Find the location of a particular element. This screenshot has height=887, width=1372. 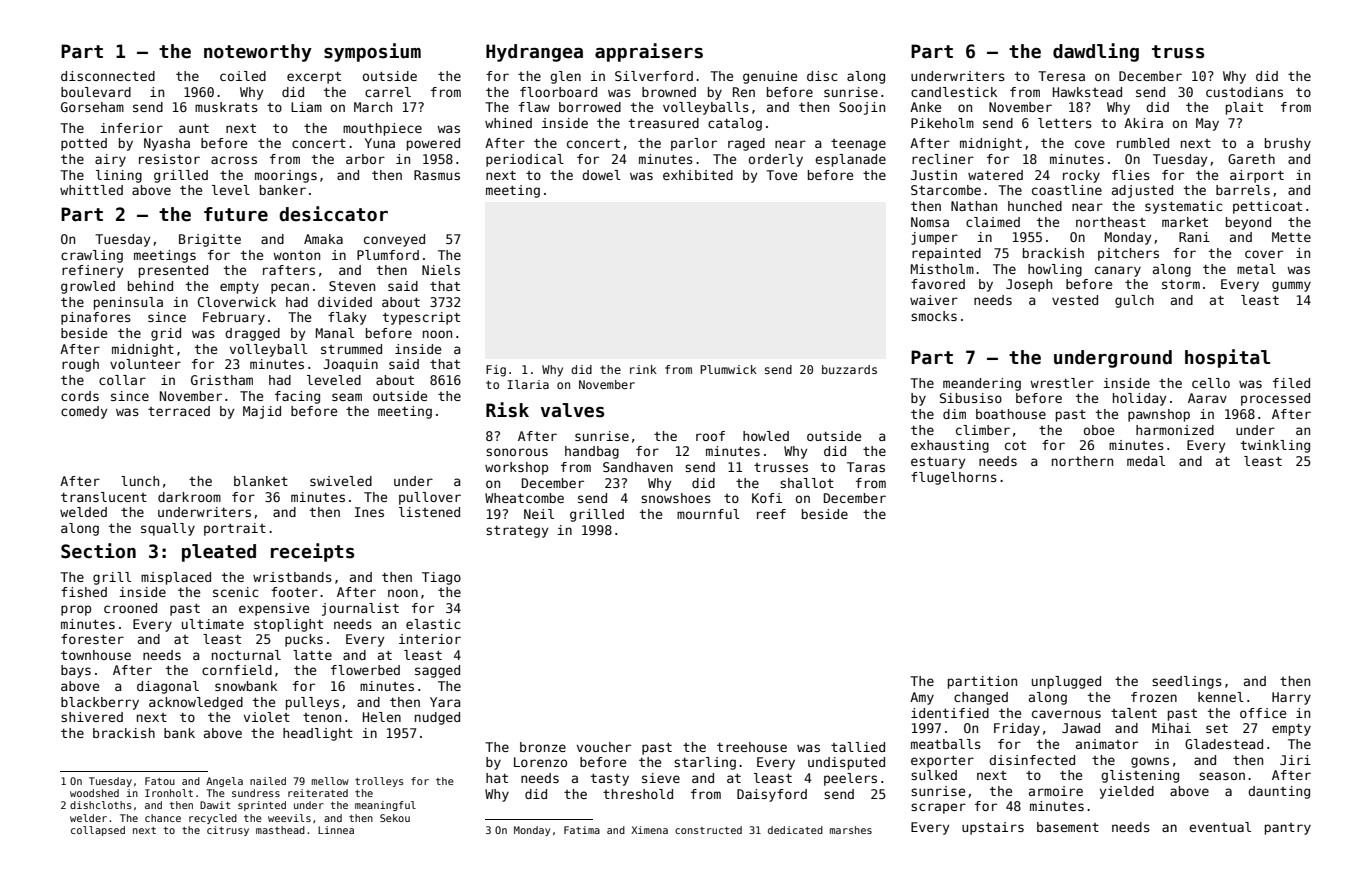

terraced is located at coordinates (179, 411).
